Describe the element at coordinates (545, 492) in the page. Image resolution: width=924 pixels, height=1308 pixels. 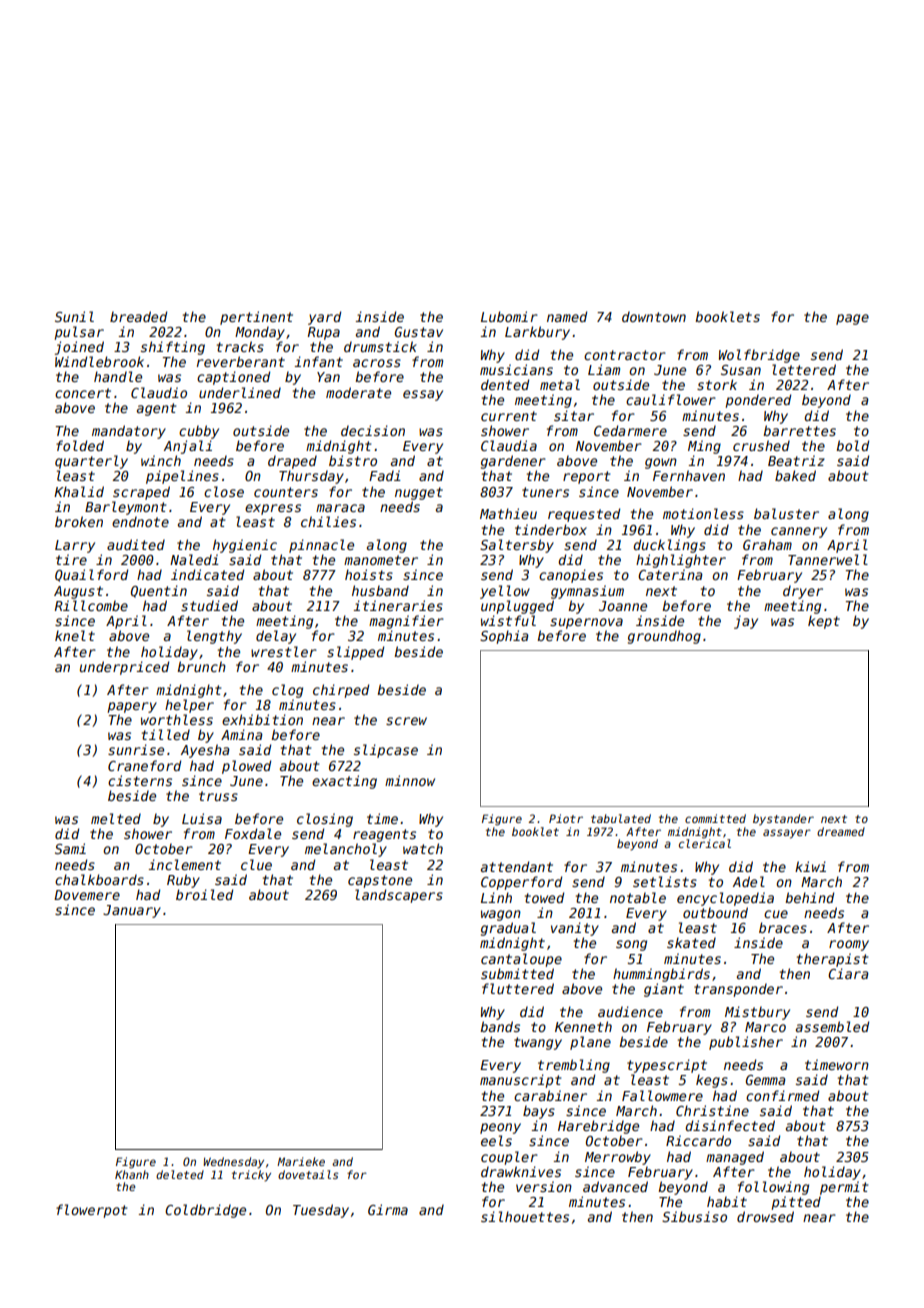
I see `tuners` at that location.
